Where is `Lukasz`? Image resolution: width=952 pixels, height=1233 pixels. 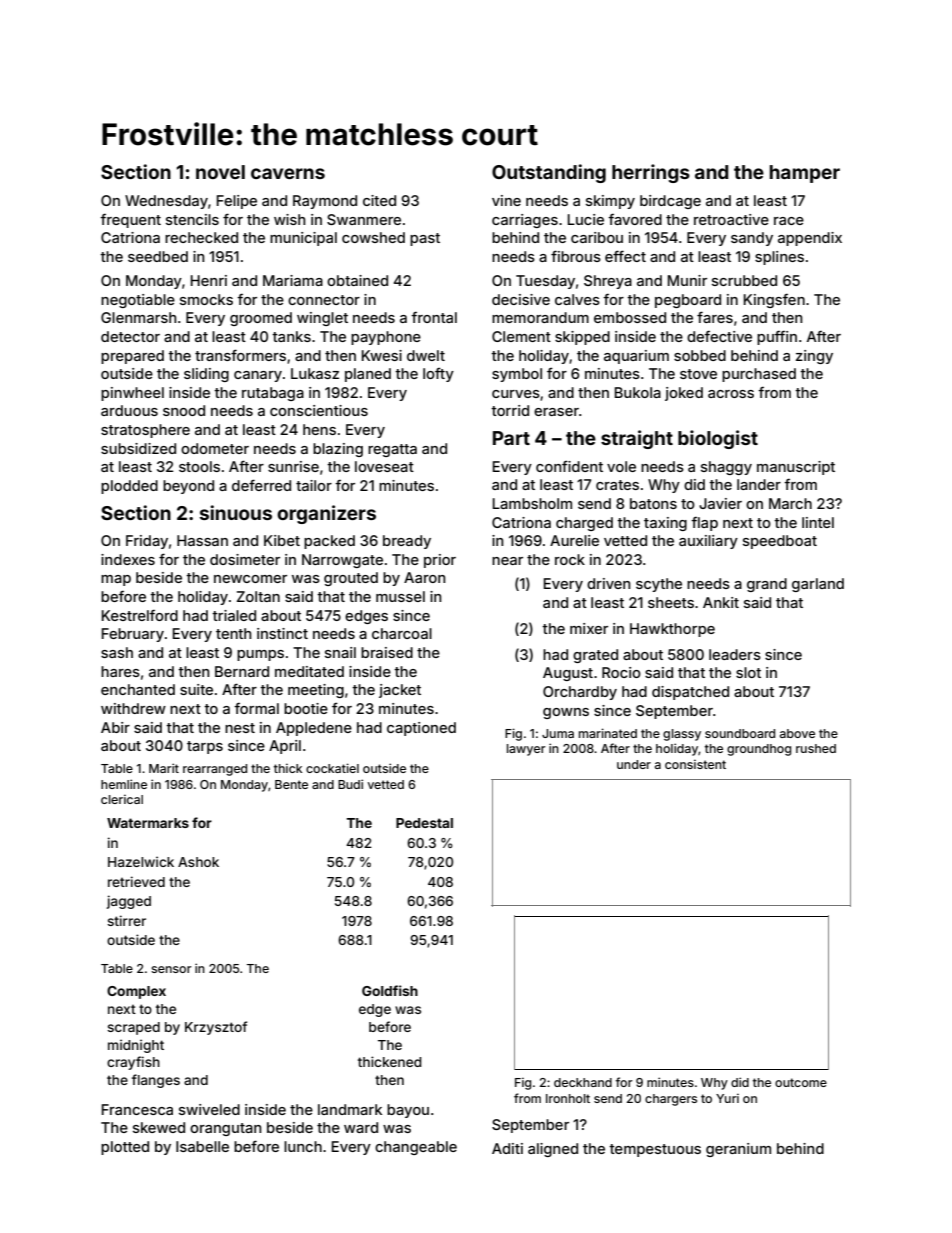 Lukasz is located at coordinates (315, 373).
